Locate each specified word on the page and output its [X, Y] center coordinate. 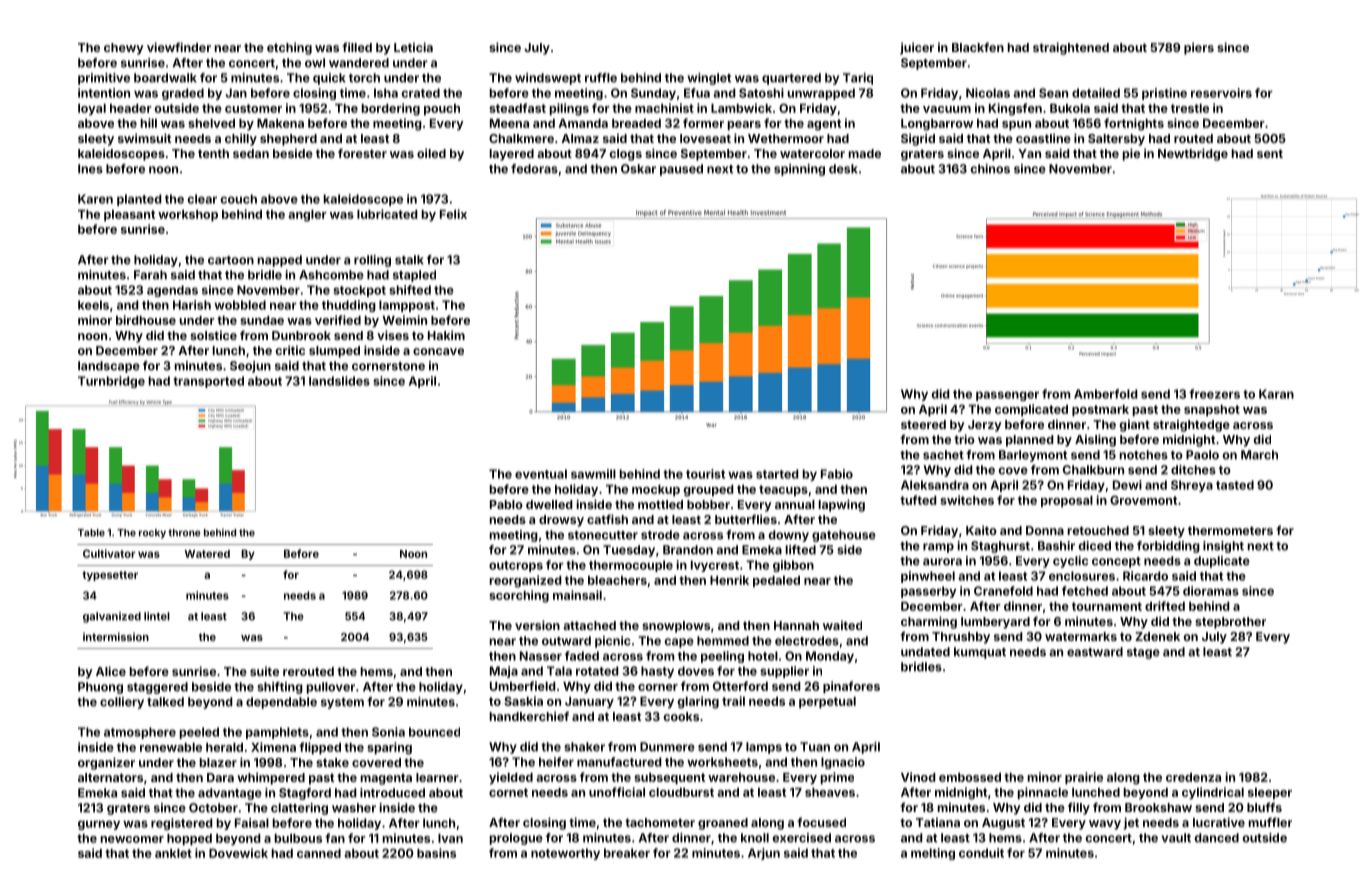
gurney [99, 825]
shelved [211, 123]
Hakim [446, 335]
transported [208, 382]
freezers [1214, 394]
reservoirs [1221, 93]
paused [681, 170]
